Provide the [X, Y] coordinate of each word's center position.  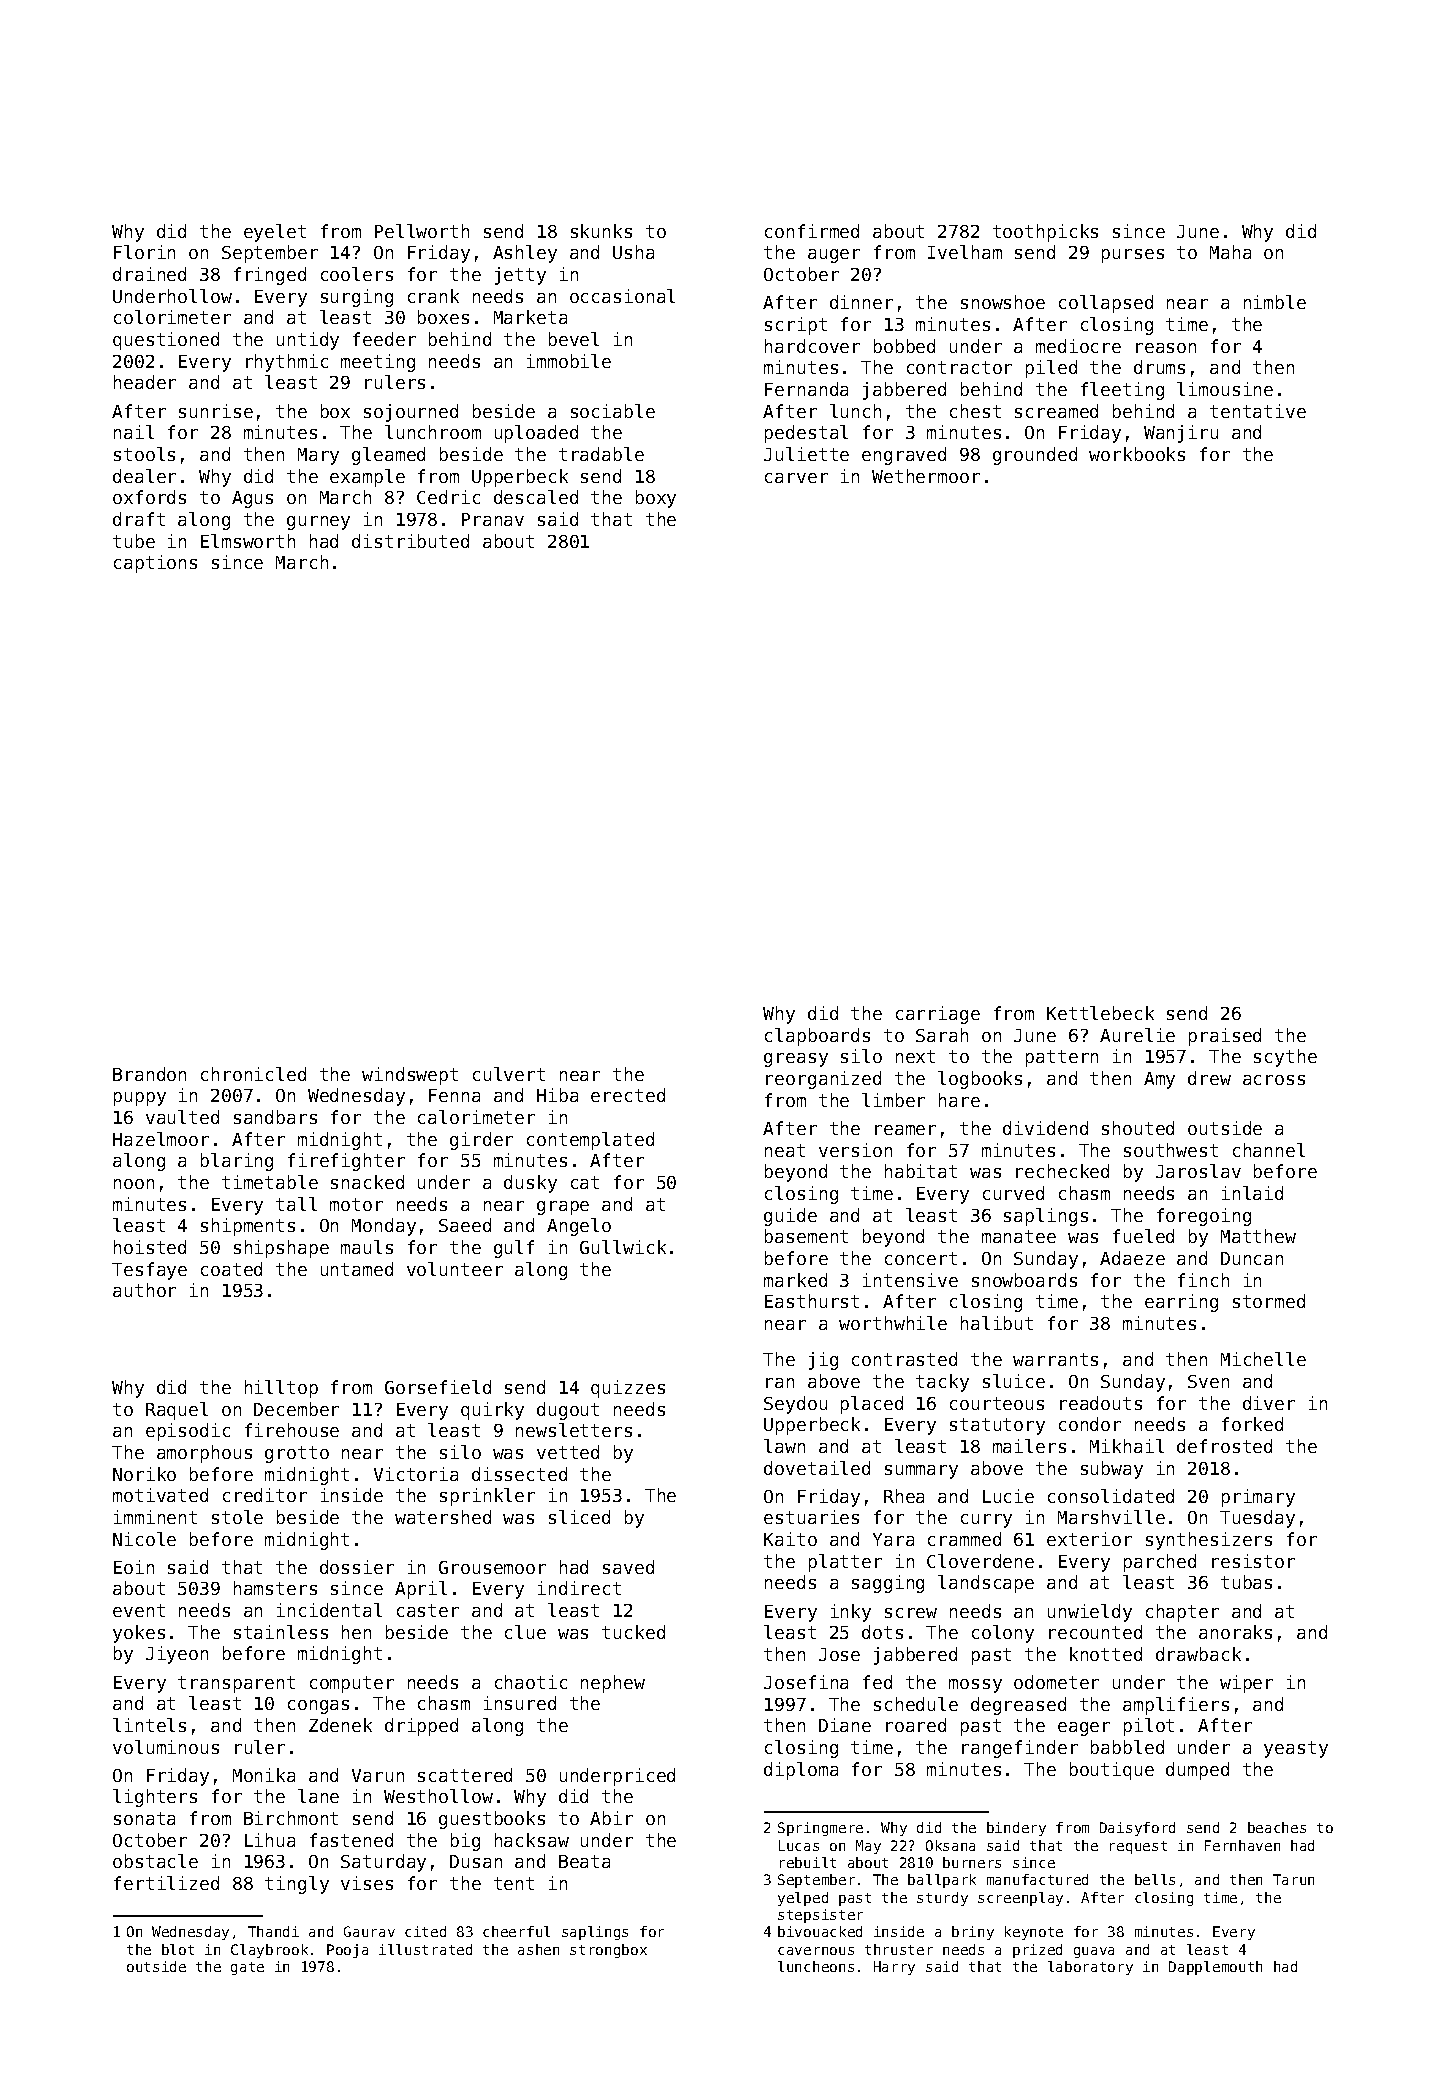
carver [796, 478]
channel [1269, 1150]
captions [155, 564]
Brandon [149, 1074]
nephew [613, 1684]
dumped [1197, 1771]
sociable [613, 411]
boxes [443, 317]
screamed [1056, 411]
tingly [297, 1885]
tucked [633, 1632]
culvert [509, 1074]
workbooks [1137, 454]
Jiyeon [177, 1655]
